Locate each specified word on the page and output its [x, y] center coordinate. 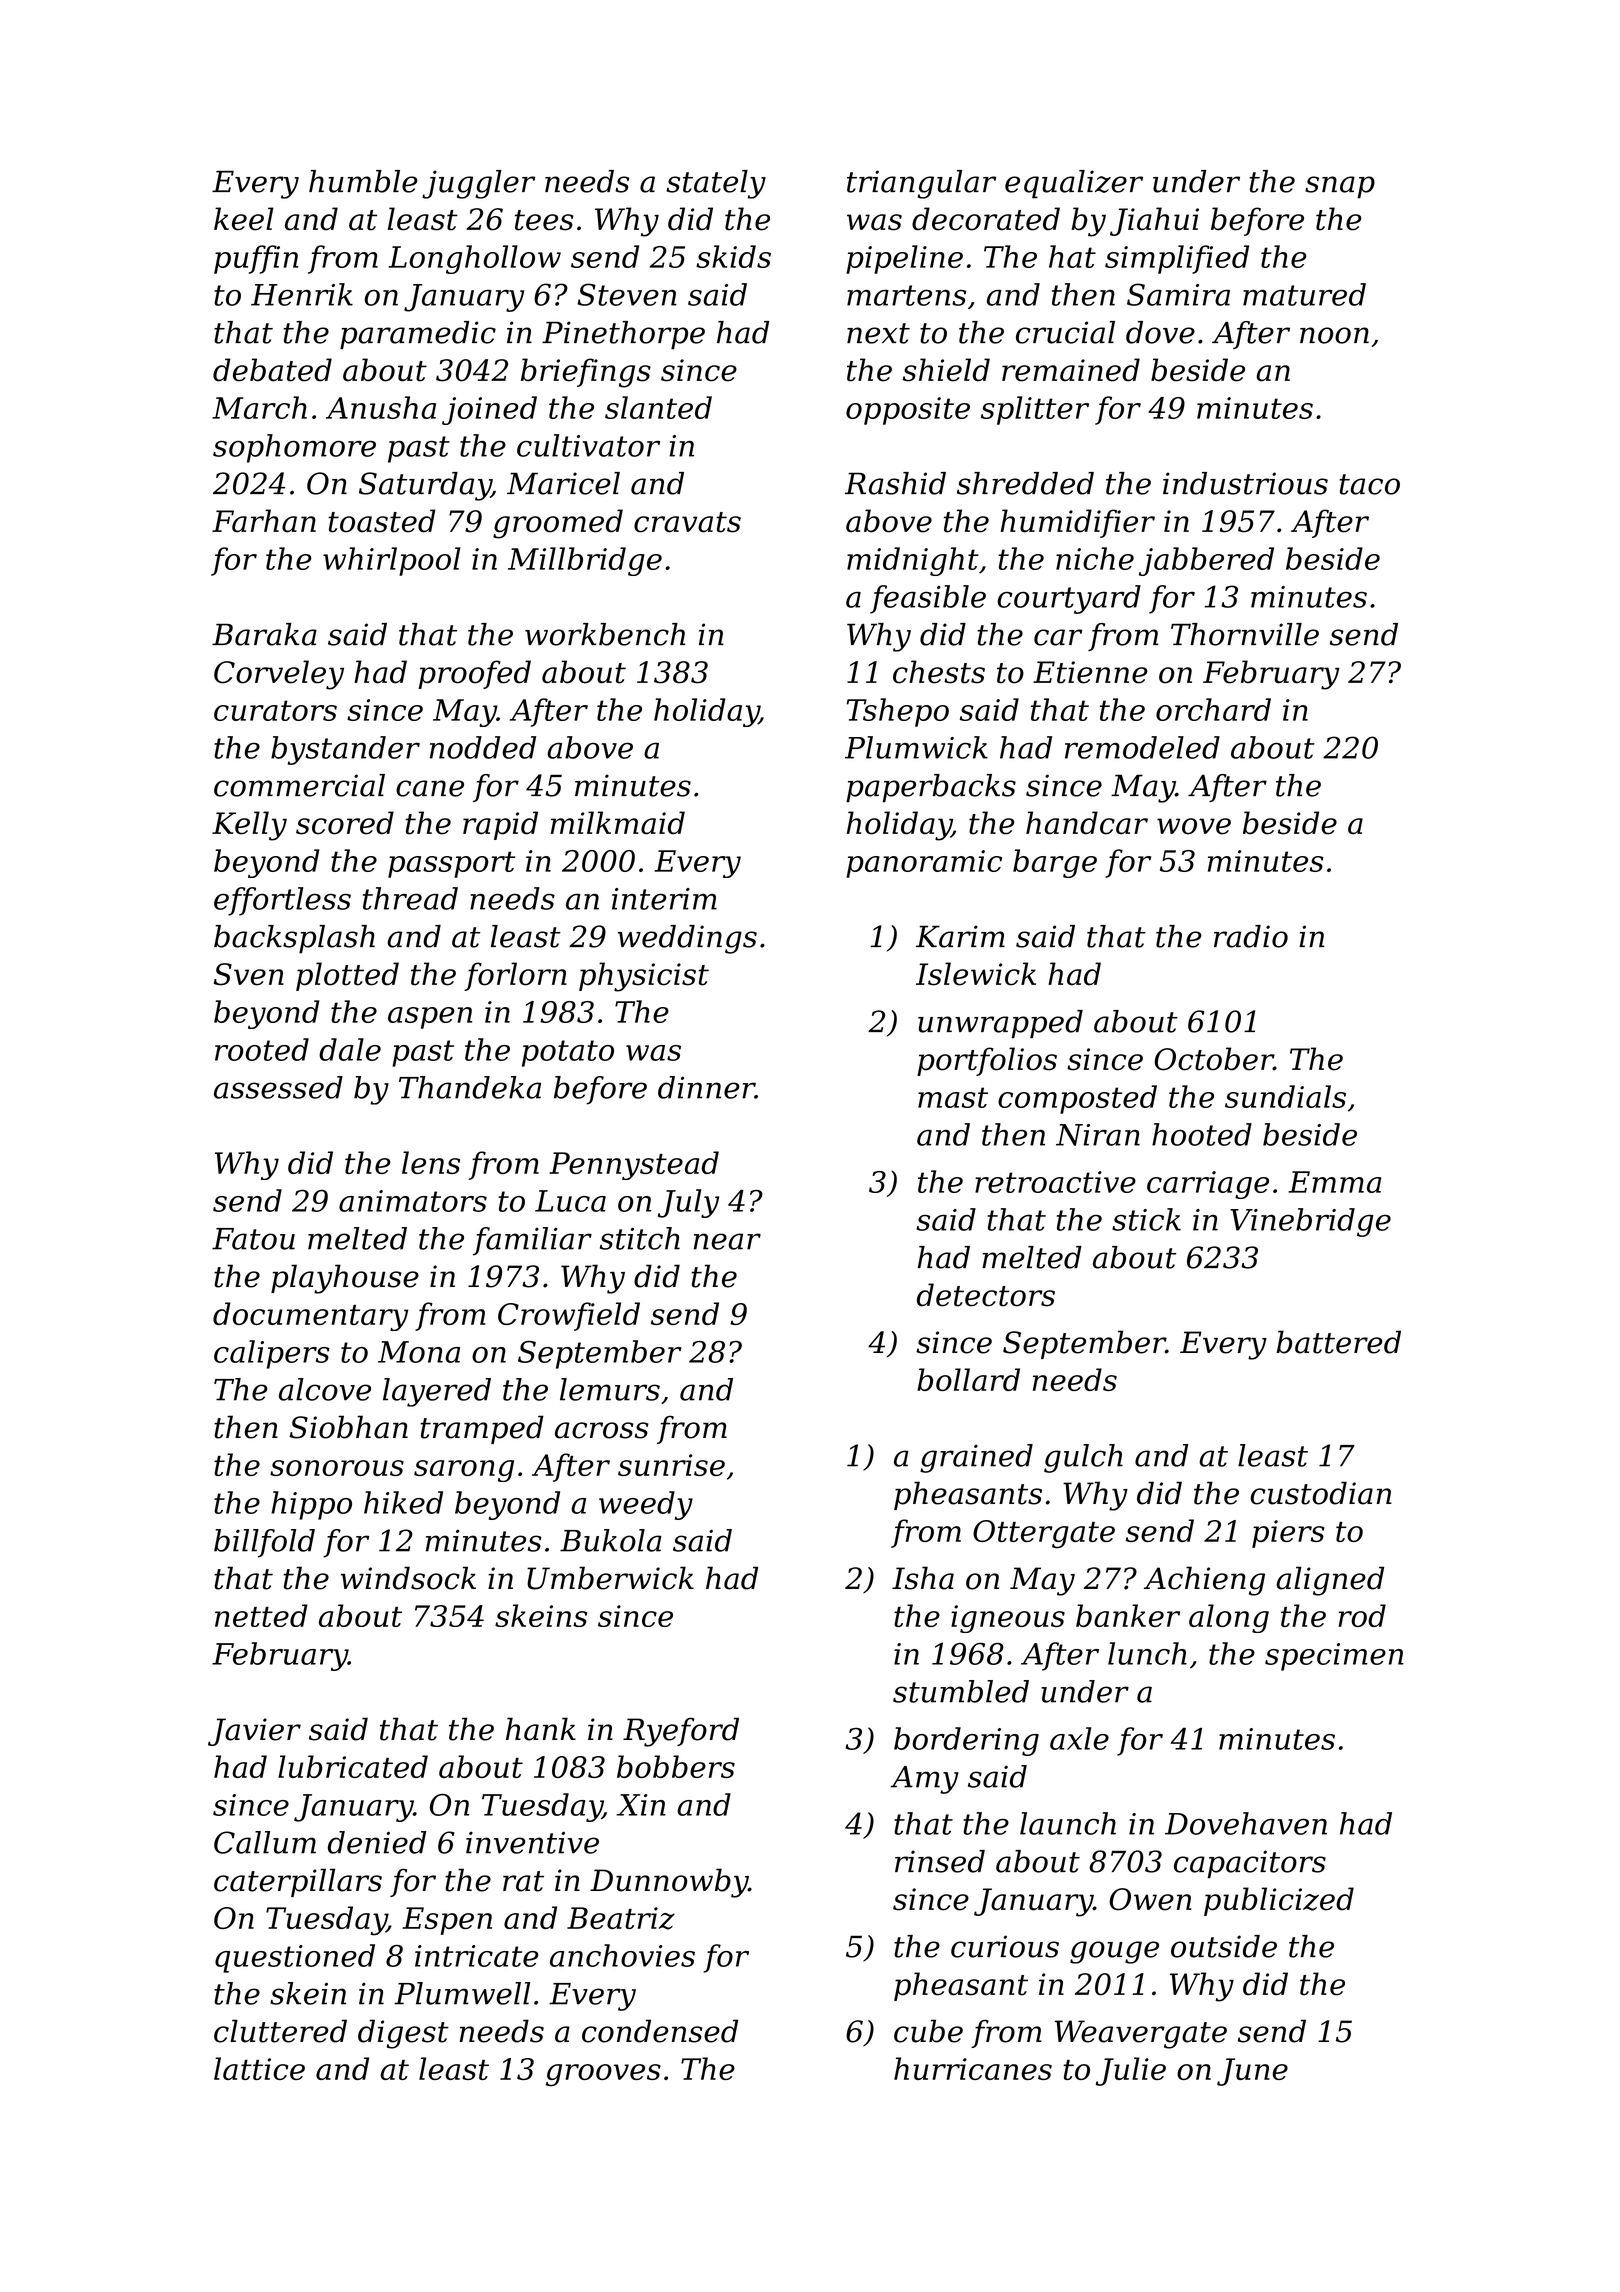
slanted [658, 407]
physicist [644, 977]
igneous [1008, 1619]
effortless [282, 901]
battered [1338, 1342]
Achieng [1204, 1581]
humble [363, 181]
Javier [254, 1732]
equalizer [1074, 184]
